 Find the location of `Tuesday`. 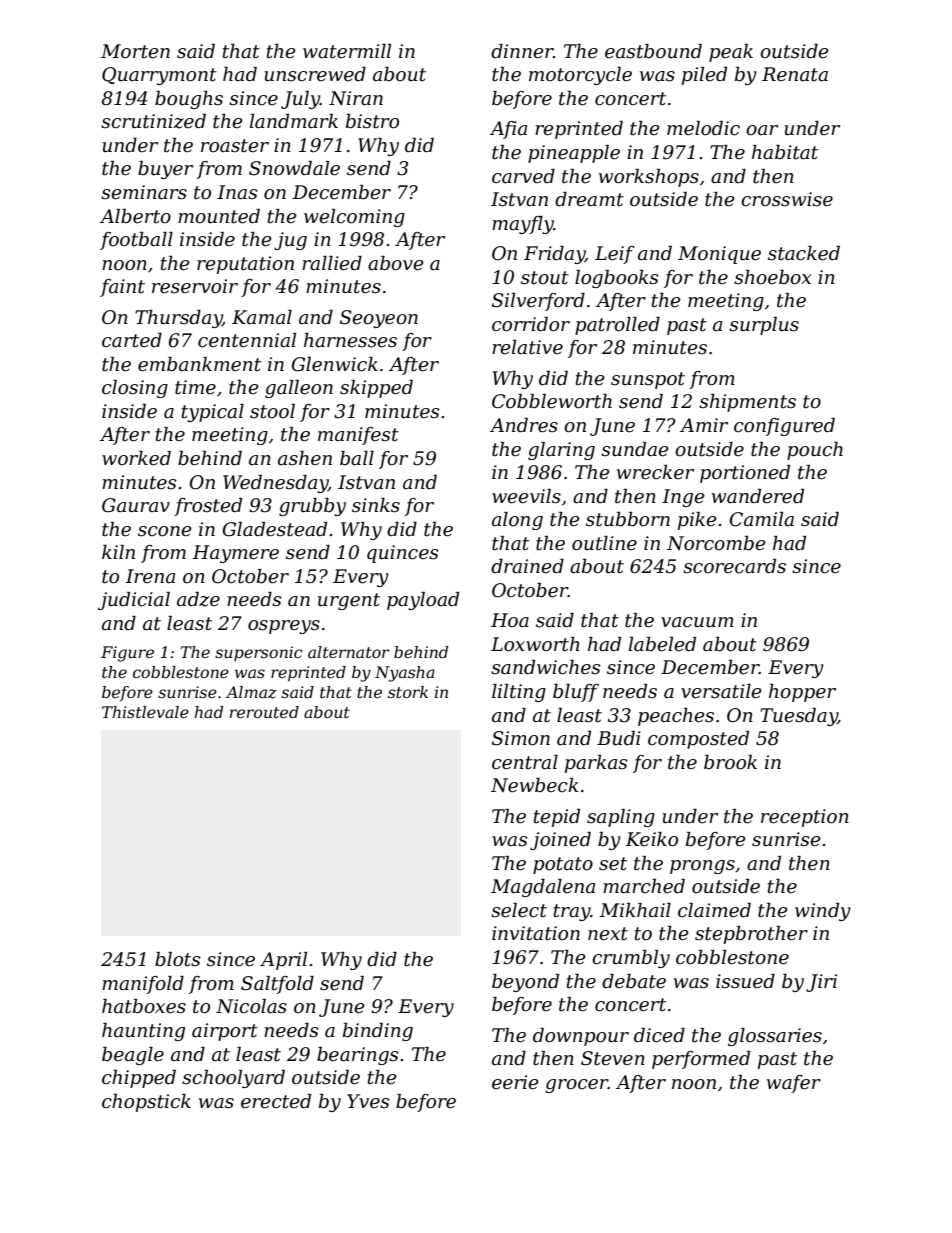

Tuesday is located at coordinates (799, 717).
